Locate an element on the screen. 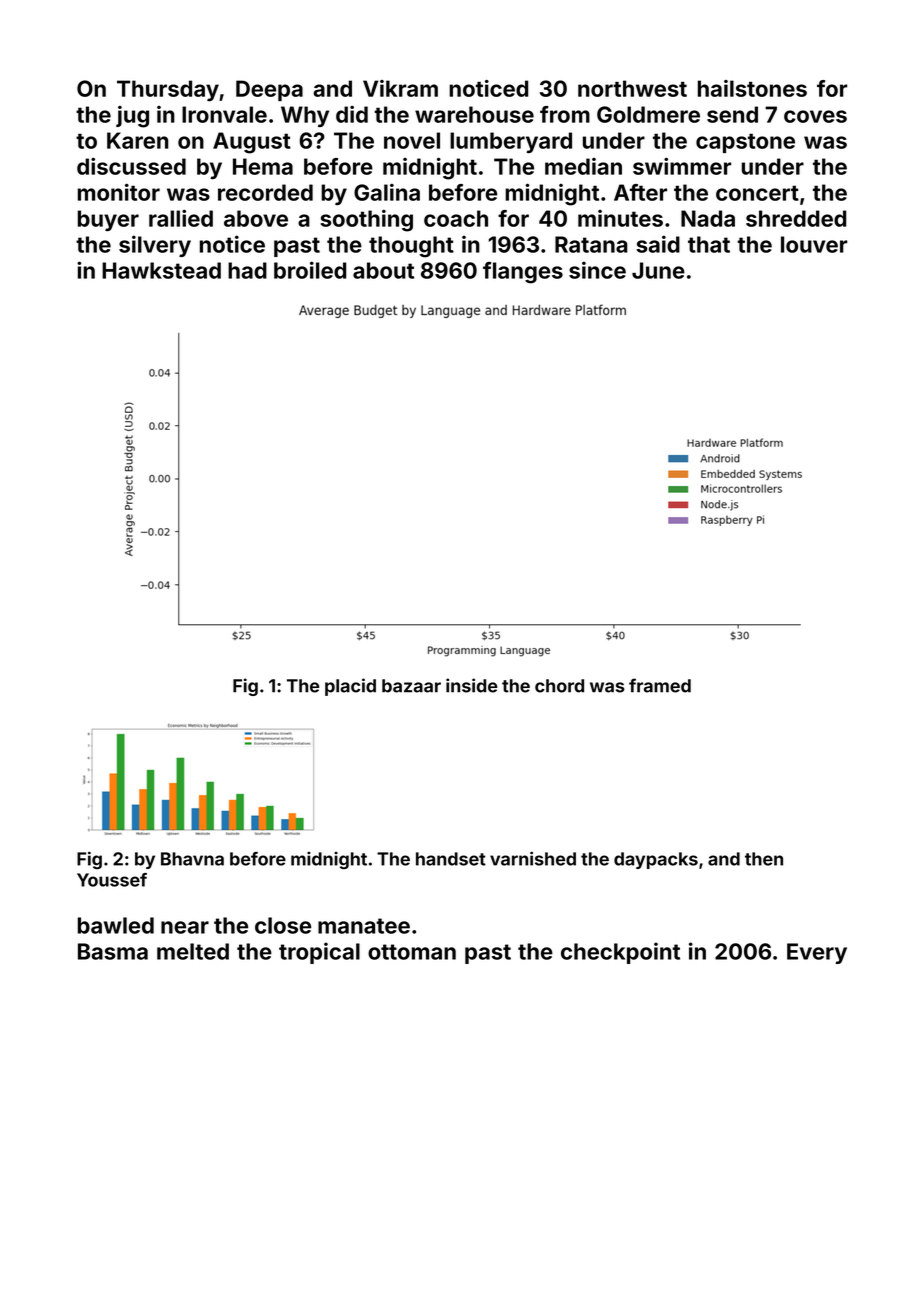 Image resolution: width=924 pixels, height=1311 pixels. daypacks is located at coordinates (656, 860).
